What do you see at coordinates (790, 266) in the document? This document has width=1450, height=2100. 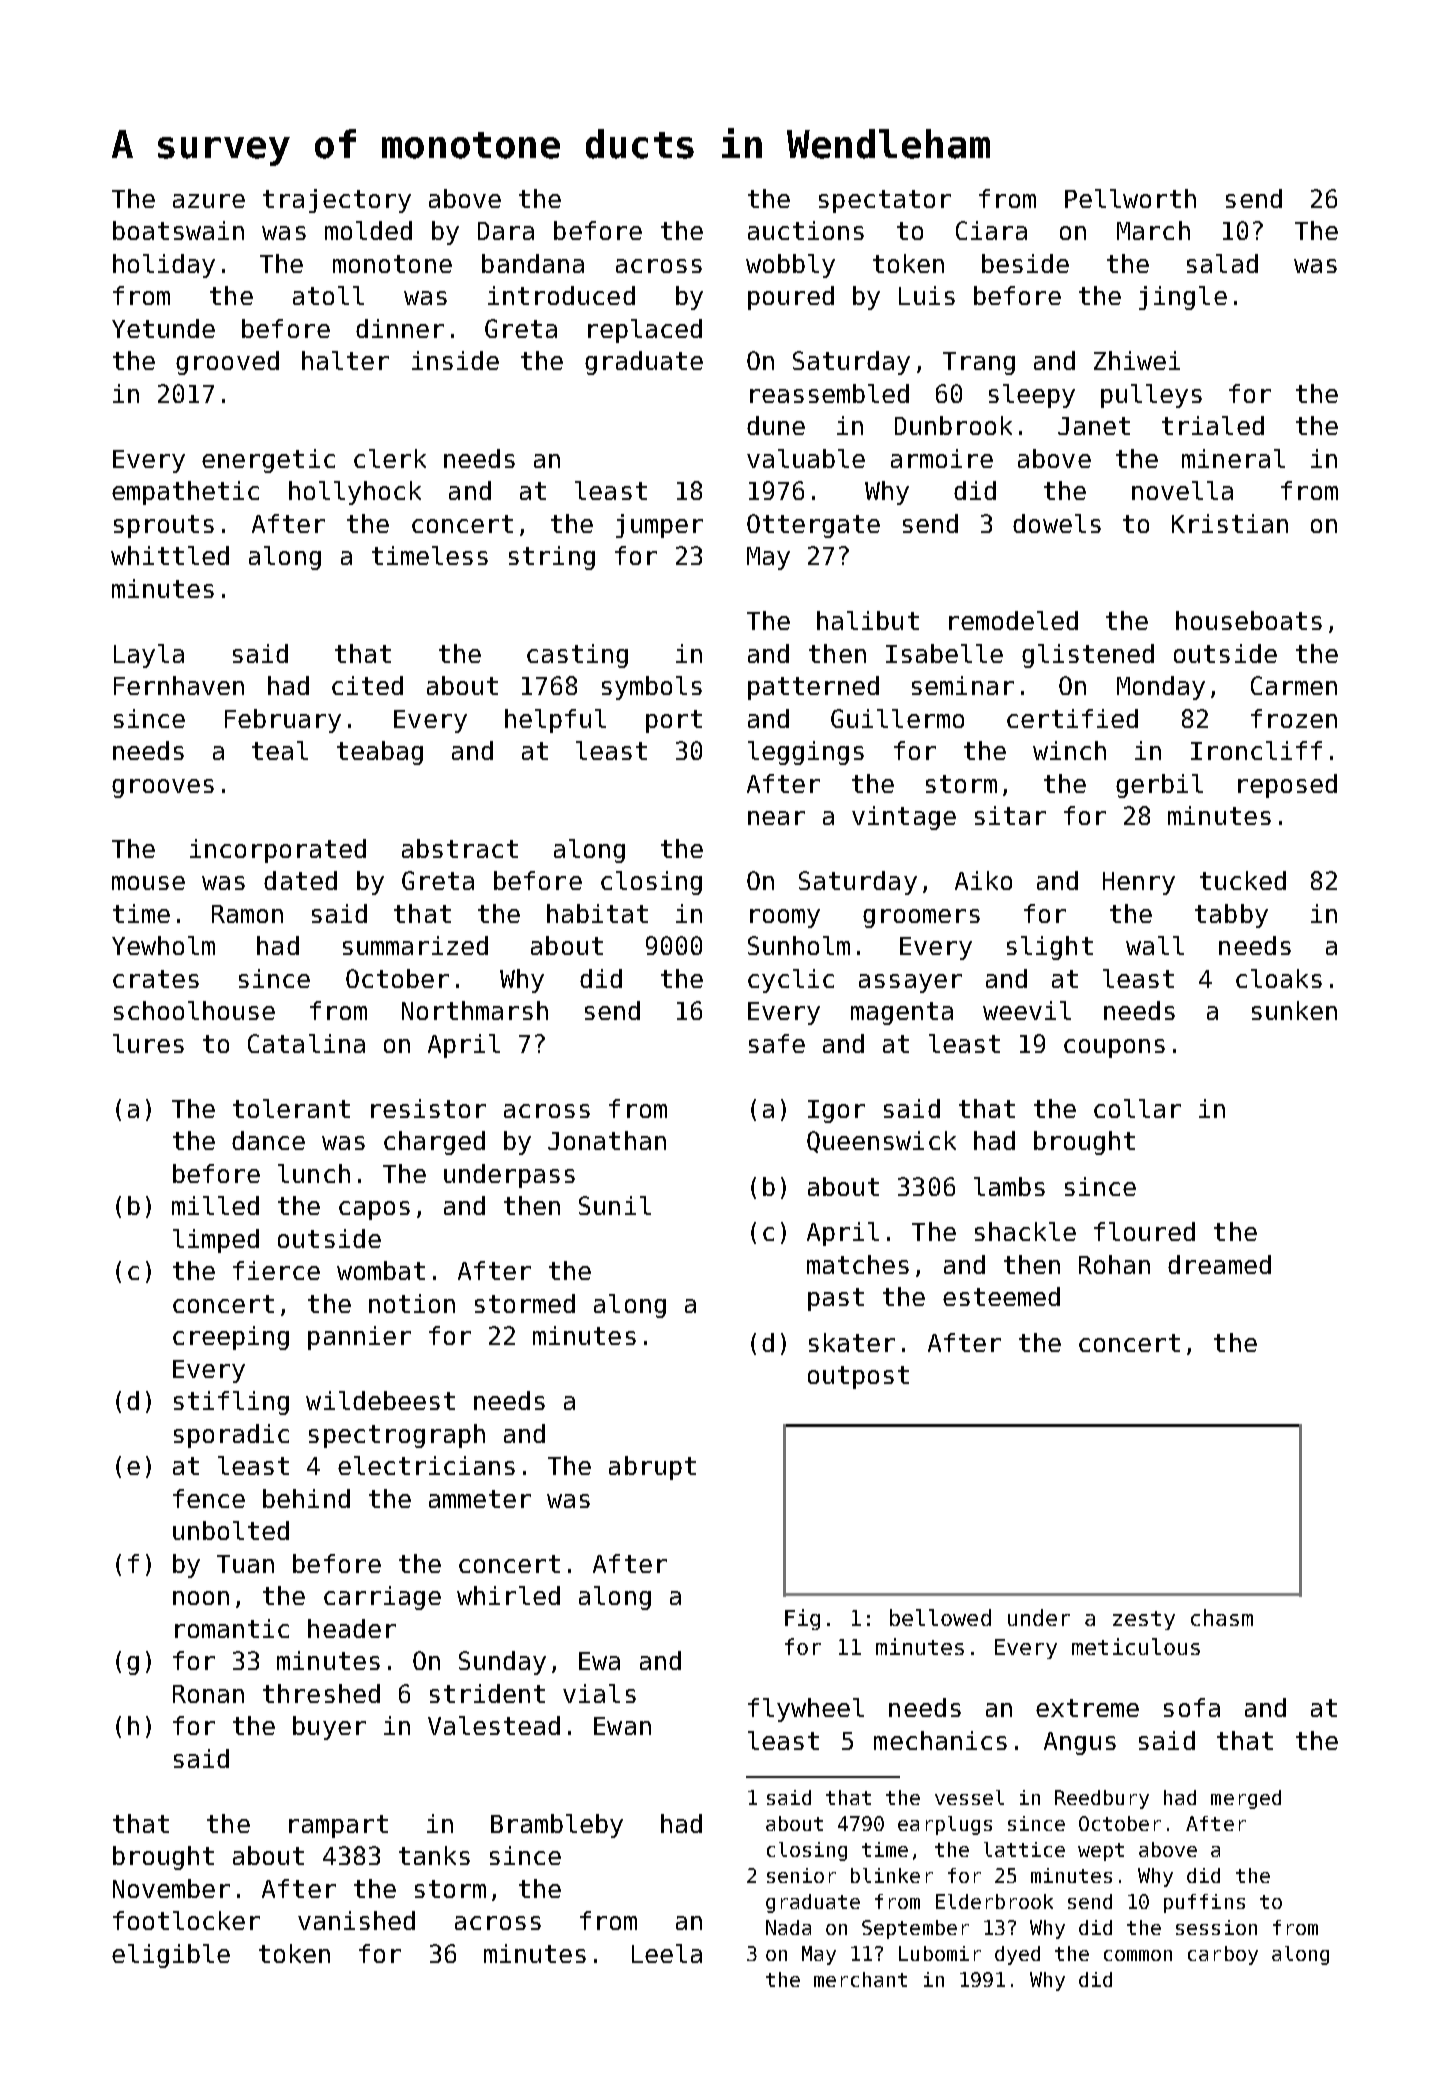 I see `wobbly` at bounding box center [790, 266].
